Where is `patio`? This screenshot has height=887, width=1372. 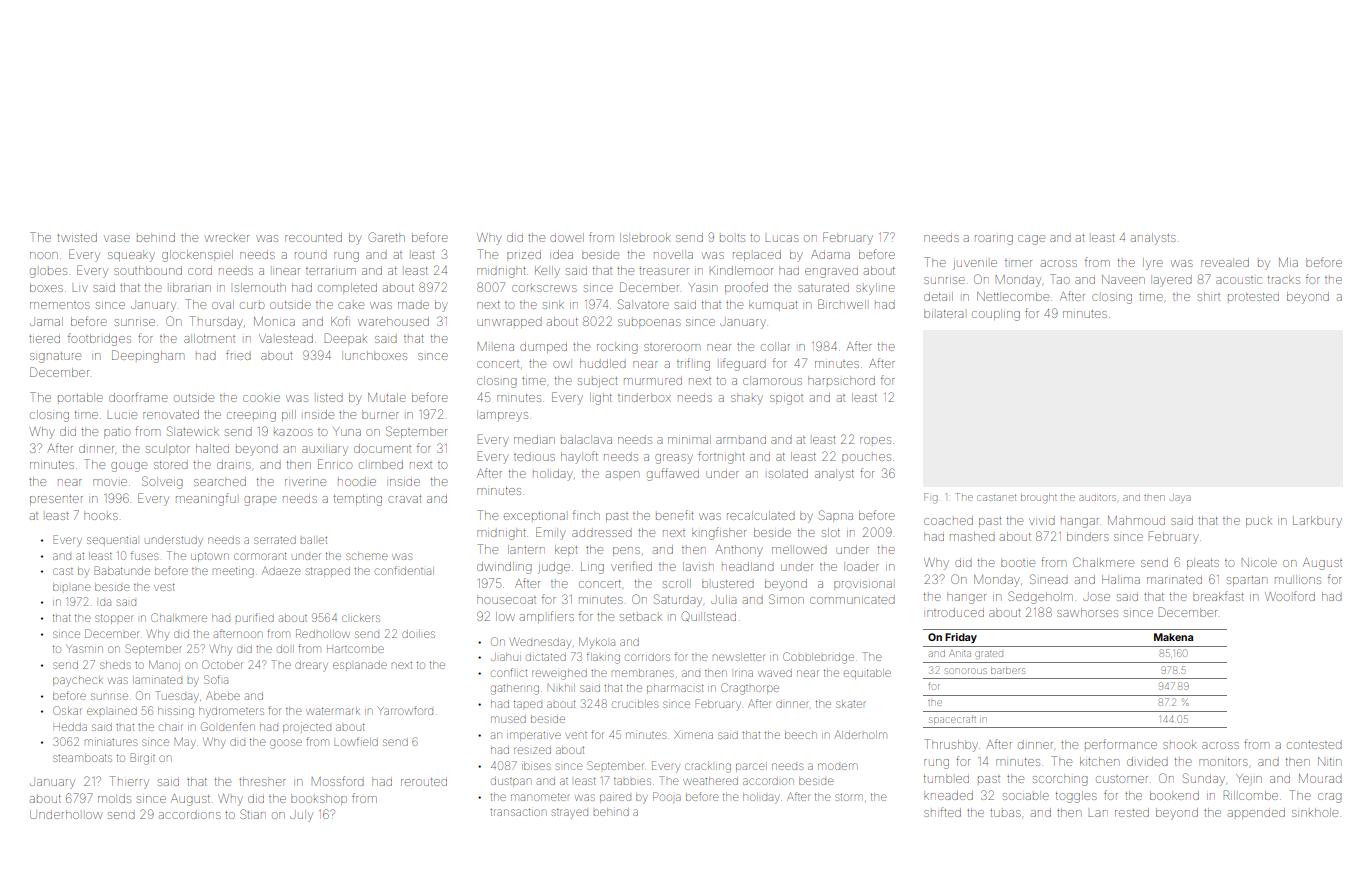
patio is located at coordinates (117, 432).
